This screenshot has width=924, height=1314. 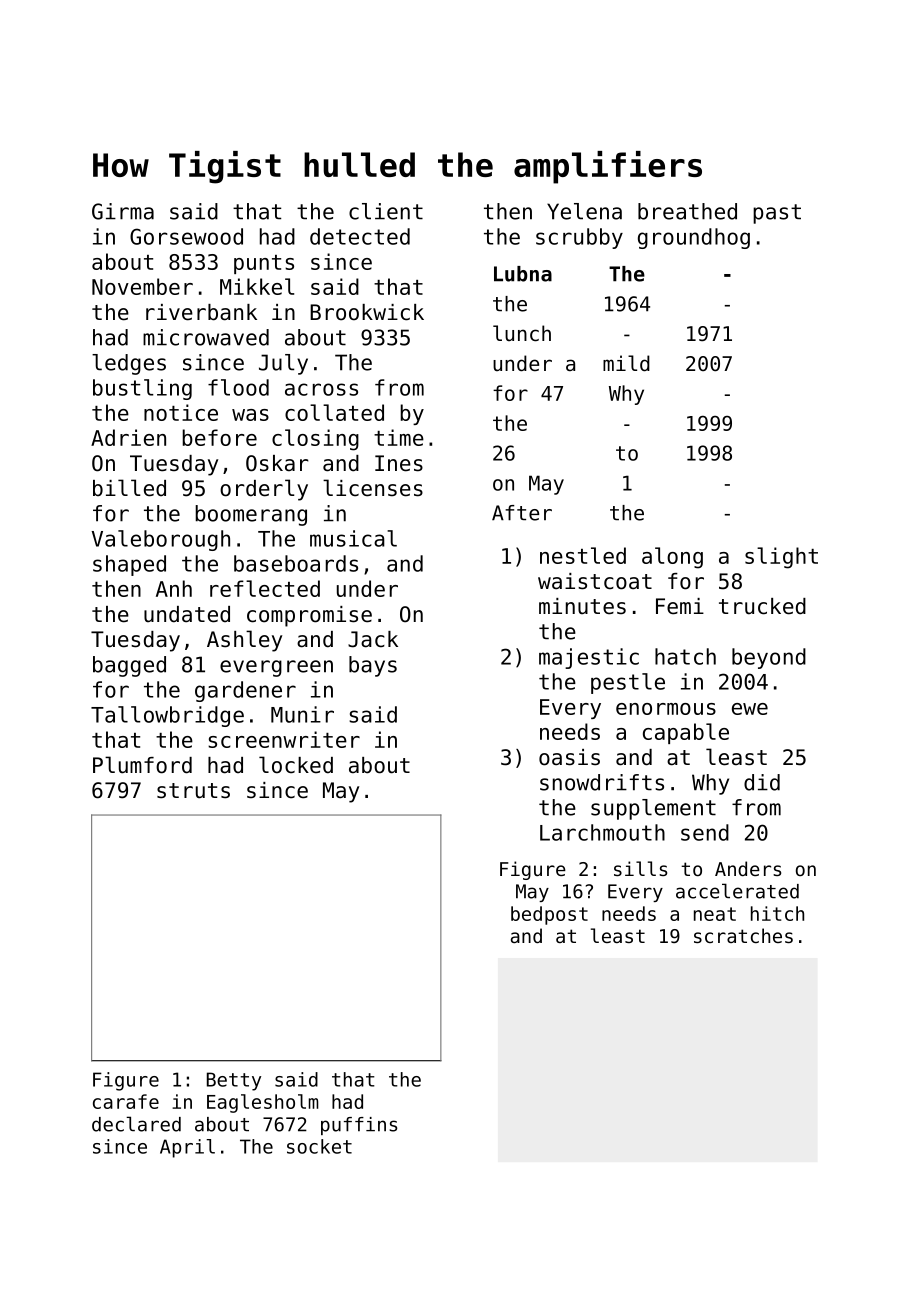 What do you see at coordinates (319, 1146) in the screenshot?
I see `socket` at bounding box center [319, 1146].
